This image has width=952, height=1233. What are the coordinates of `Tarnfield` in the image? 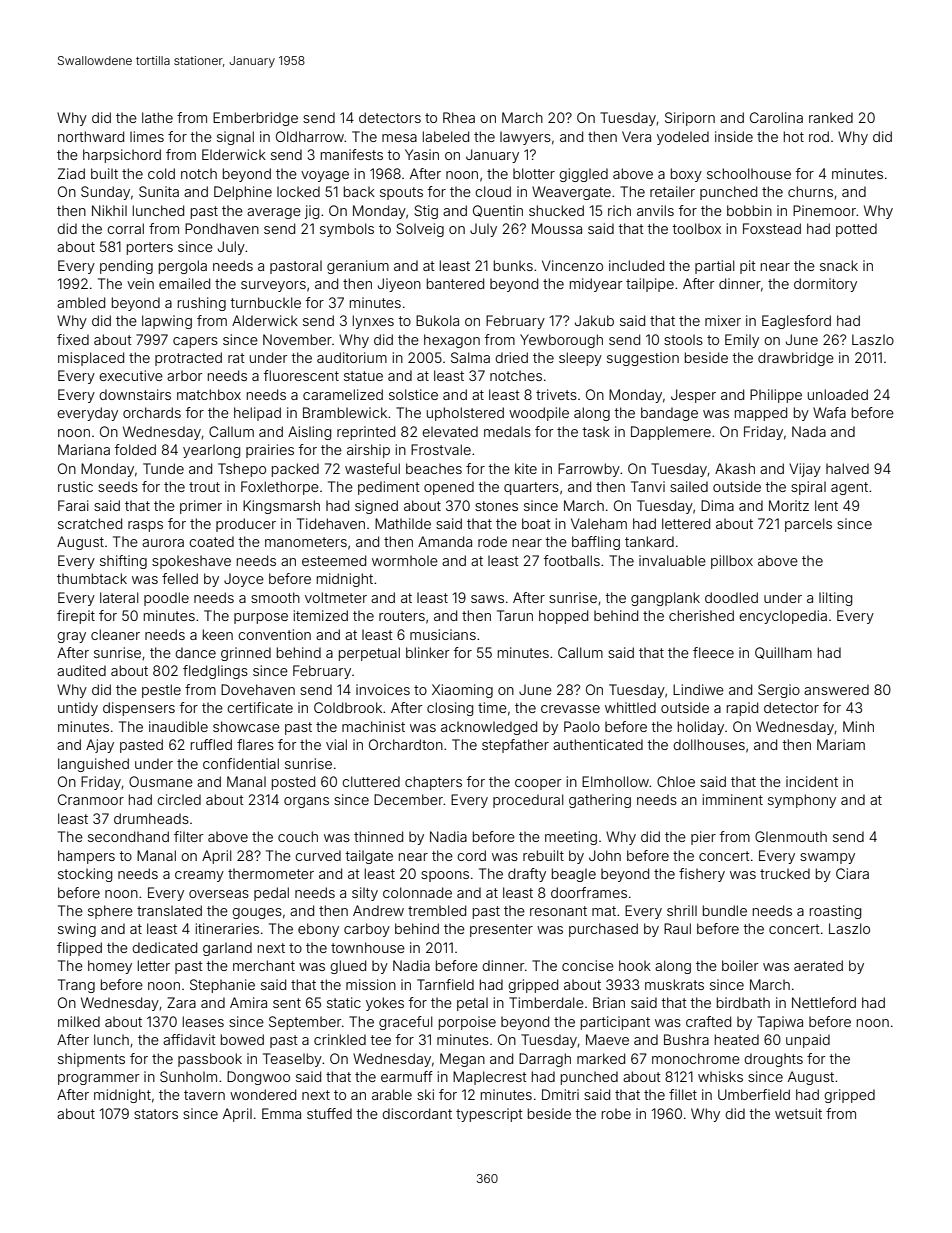 It's located at (445, 984).
